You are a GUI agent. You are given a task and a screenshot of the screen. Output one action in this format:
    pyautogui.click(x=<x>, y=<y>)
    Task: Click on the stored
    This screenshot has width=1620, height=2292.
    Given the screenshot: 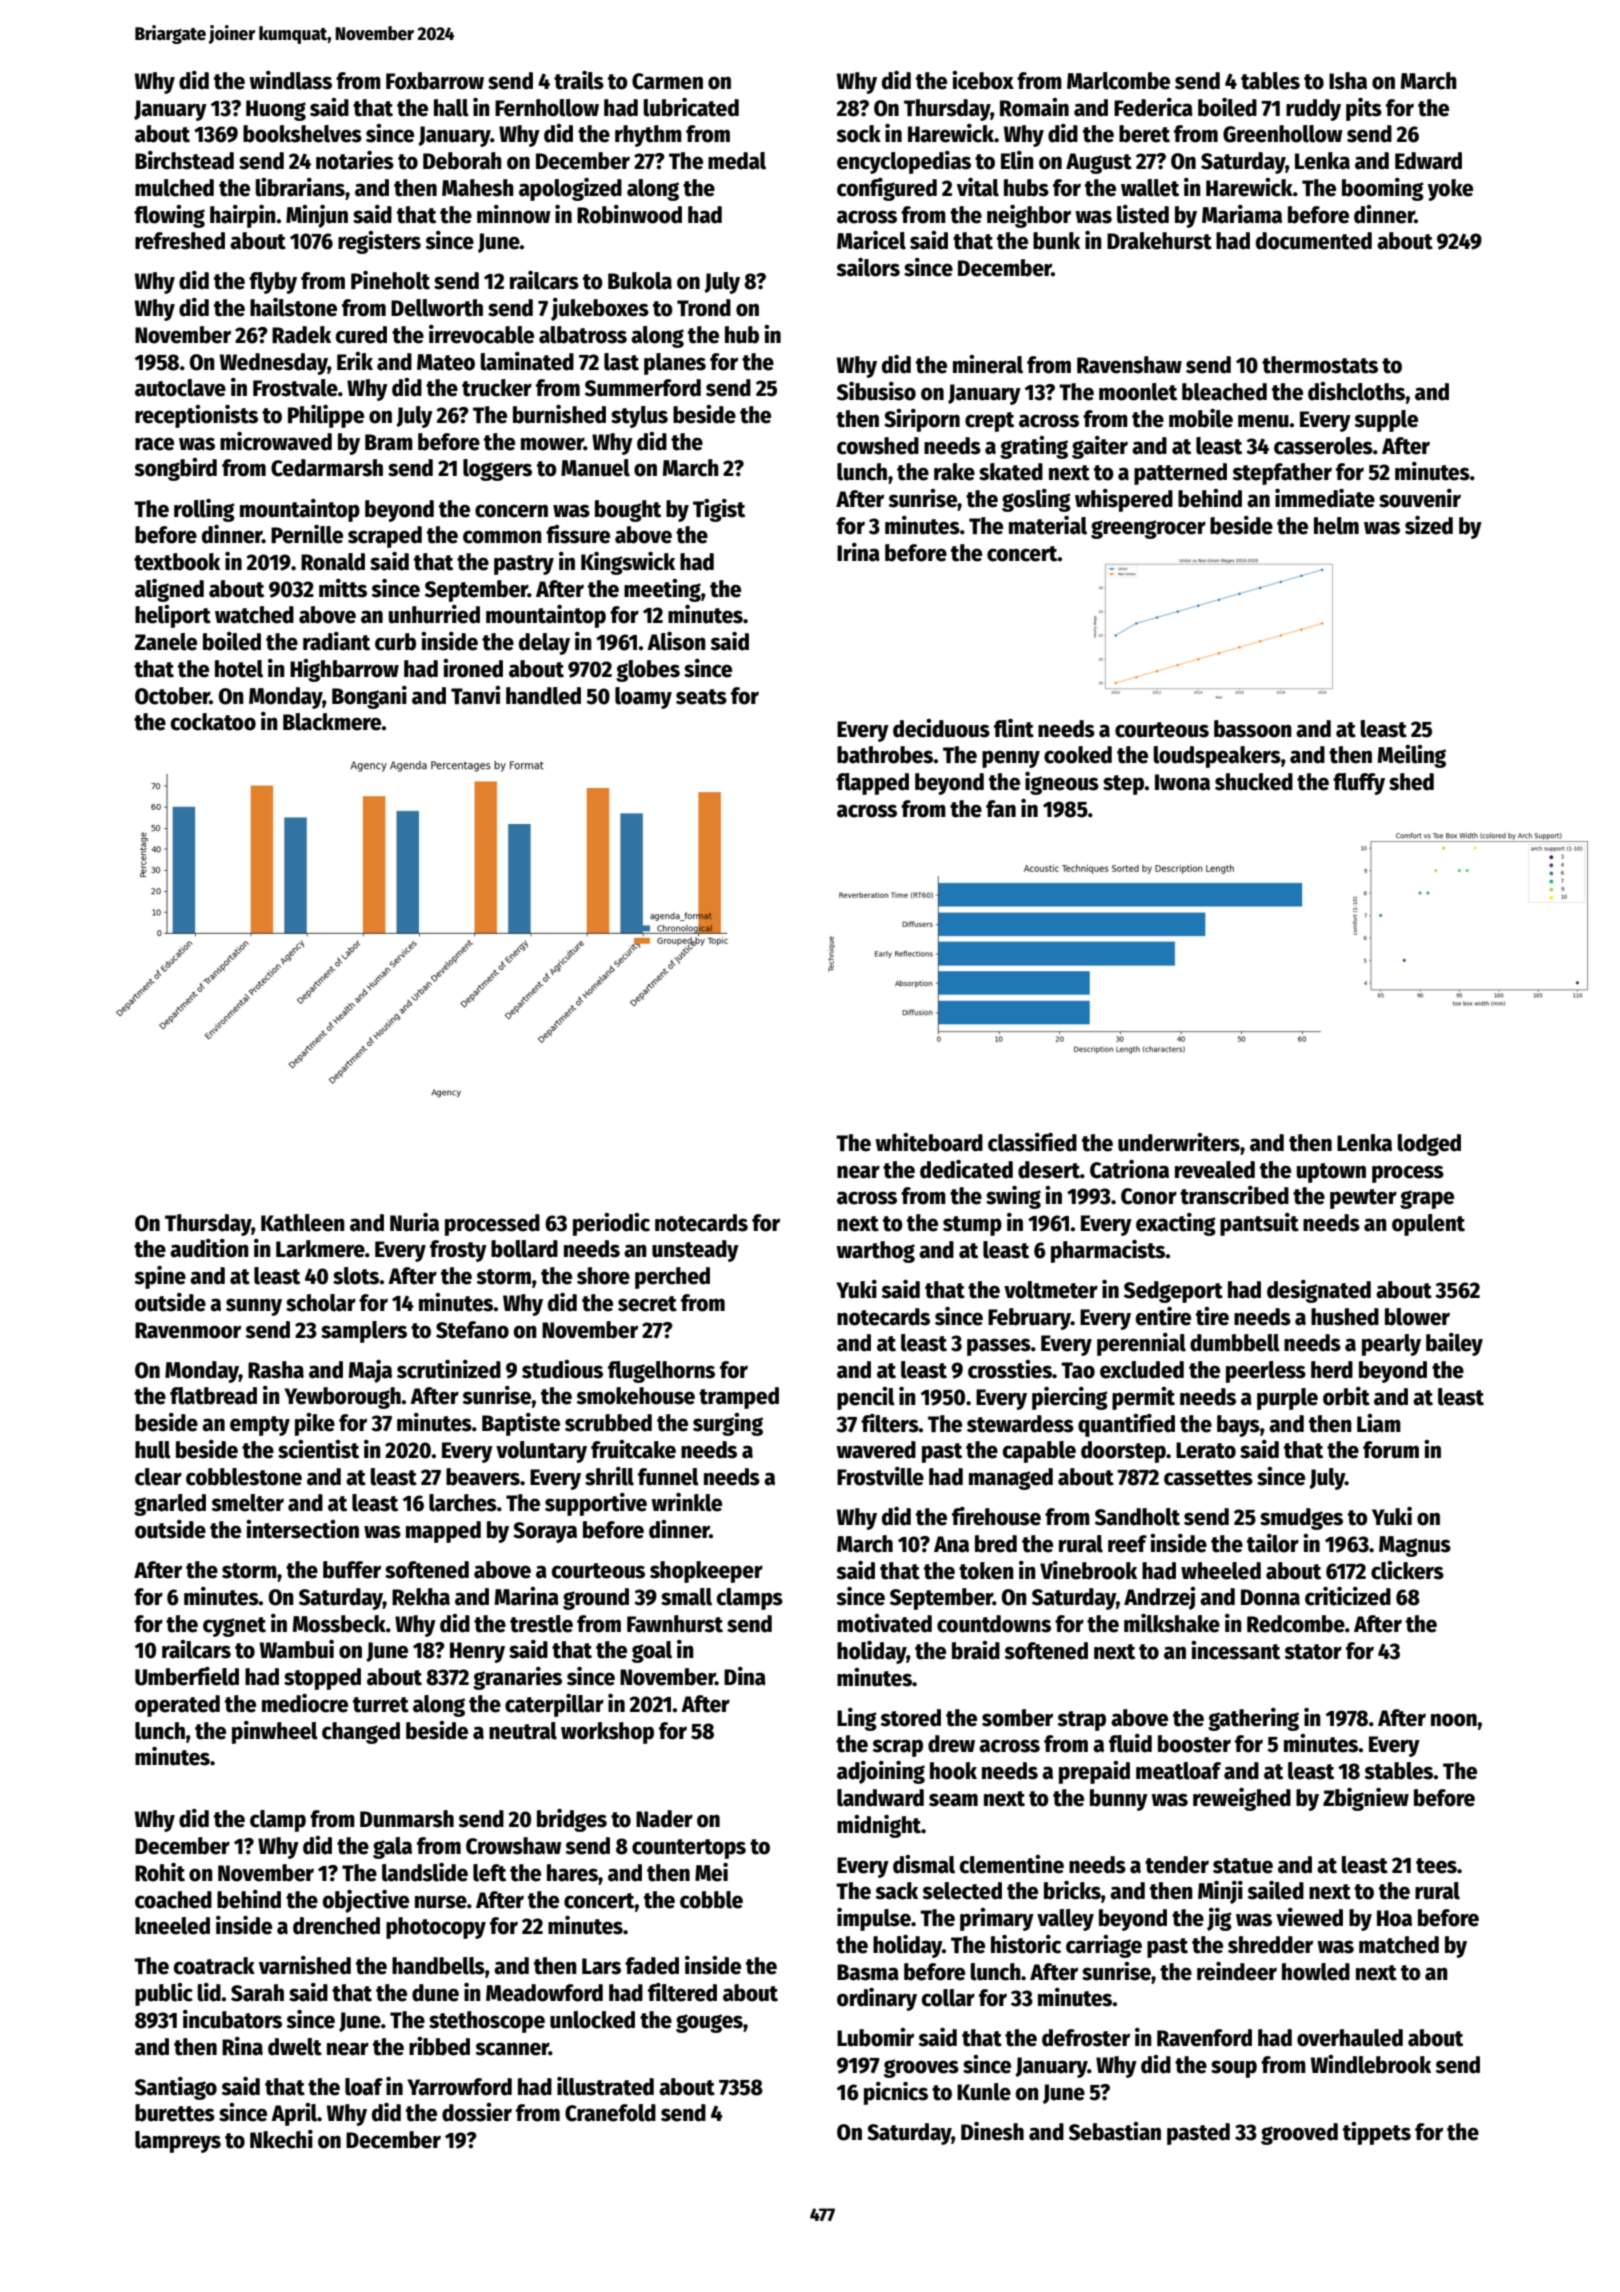 What is the action you would take?
    pyautogui.click(x=910, y=1718)
